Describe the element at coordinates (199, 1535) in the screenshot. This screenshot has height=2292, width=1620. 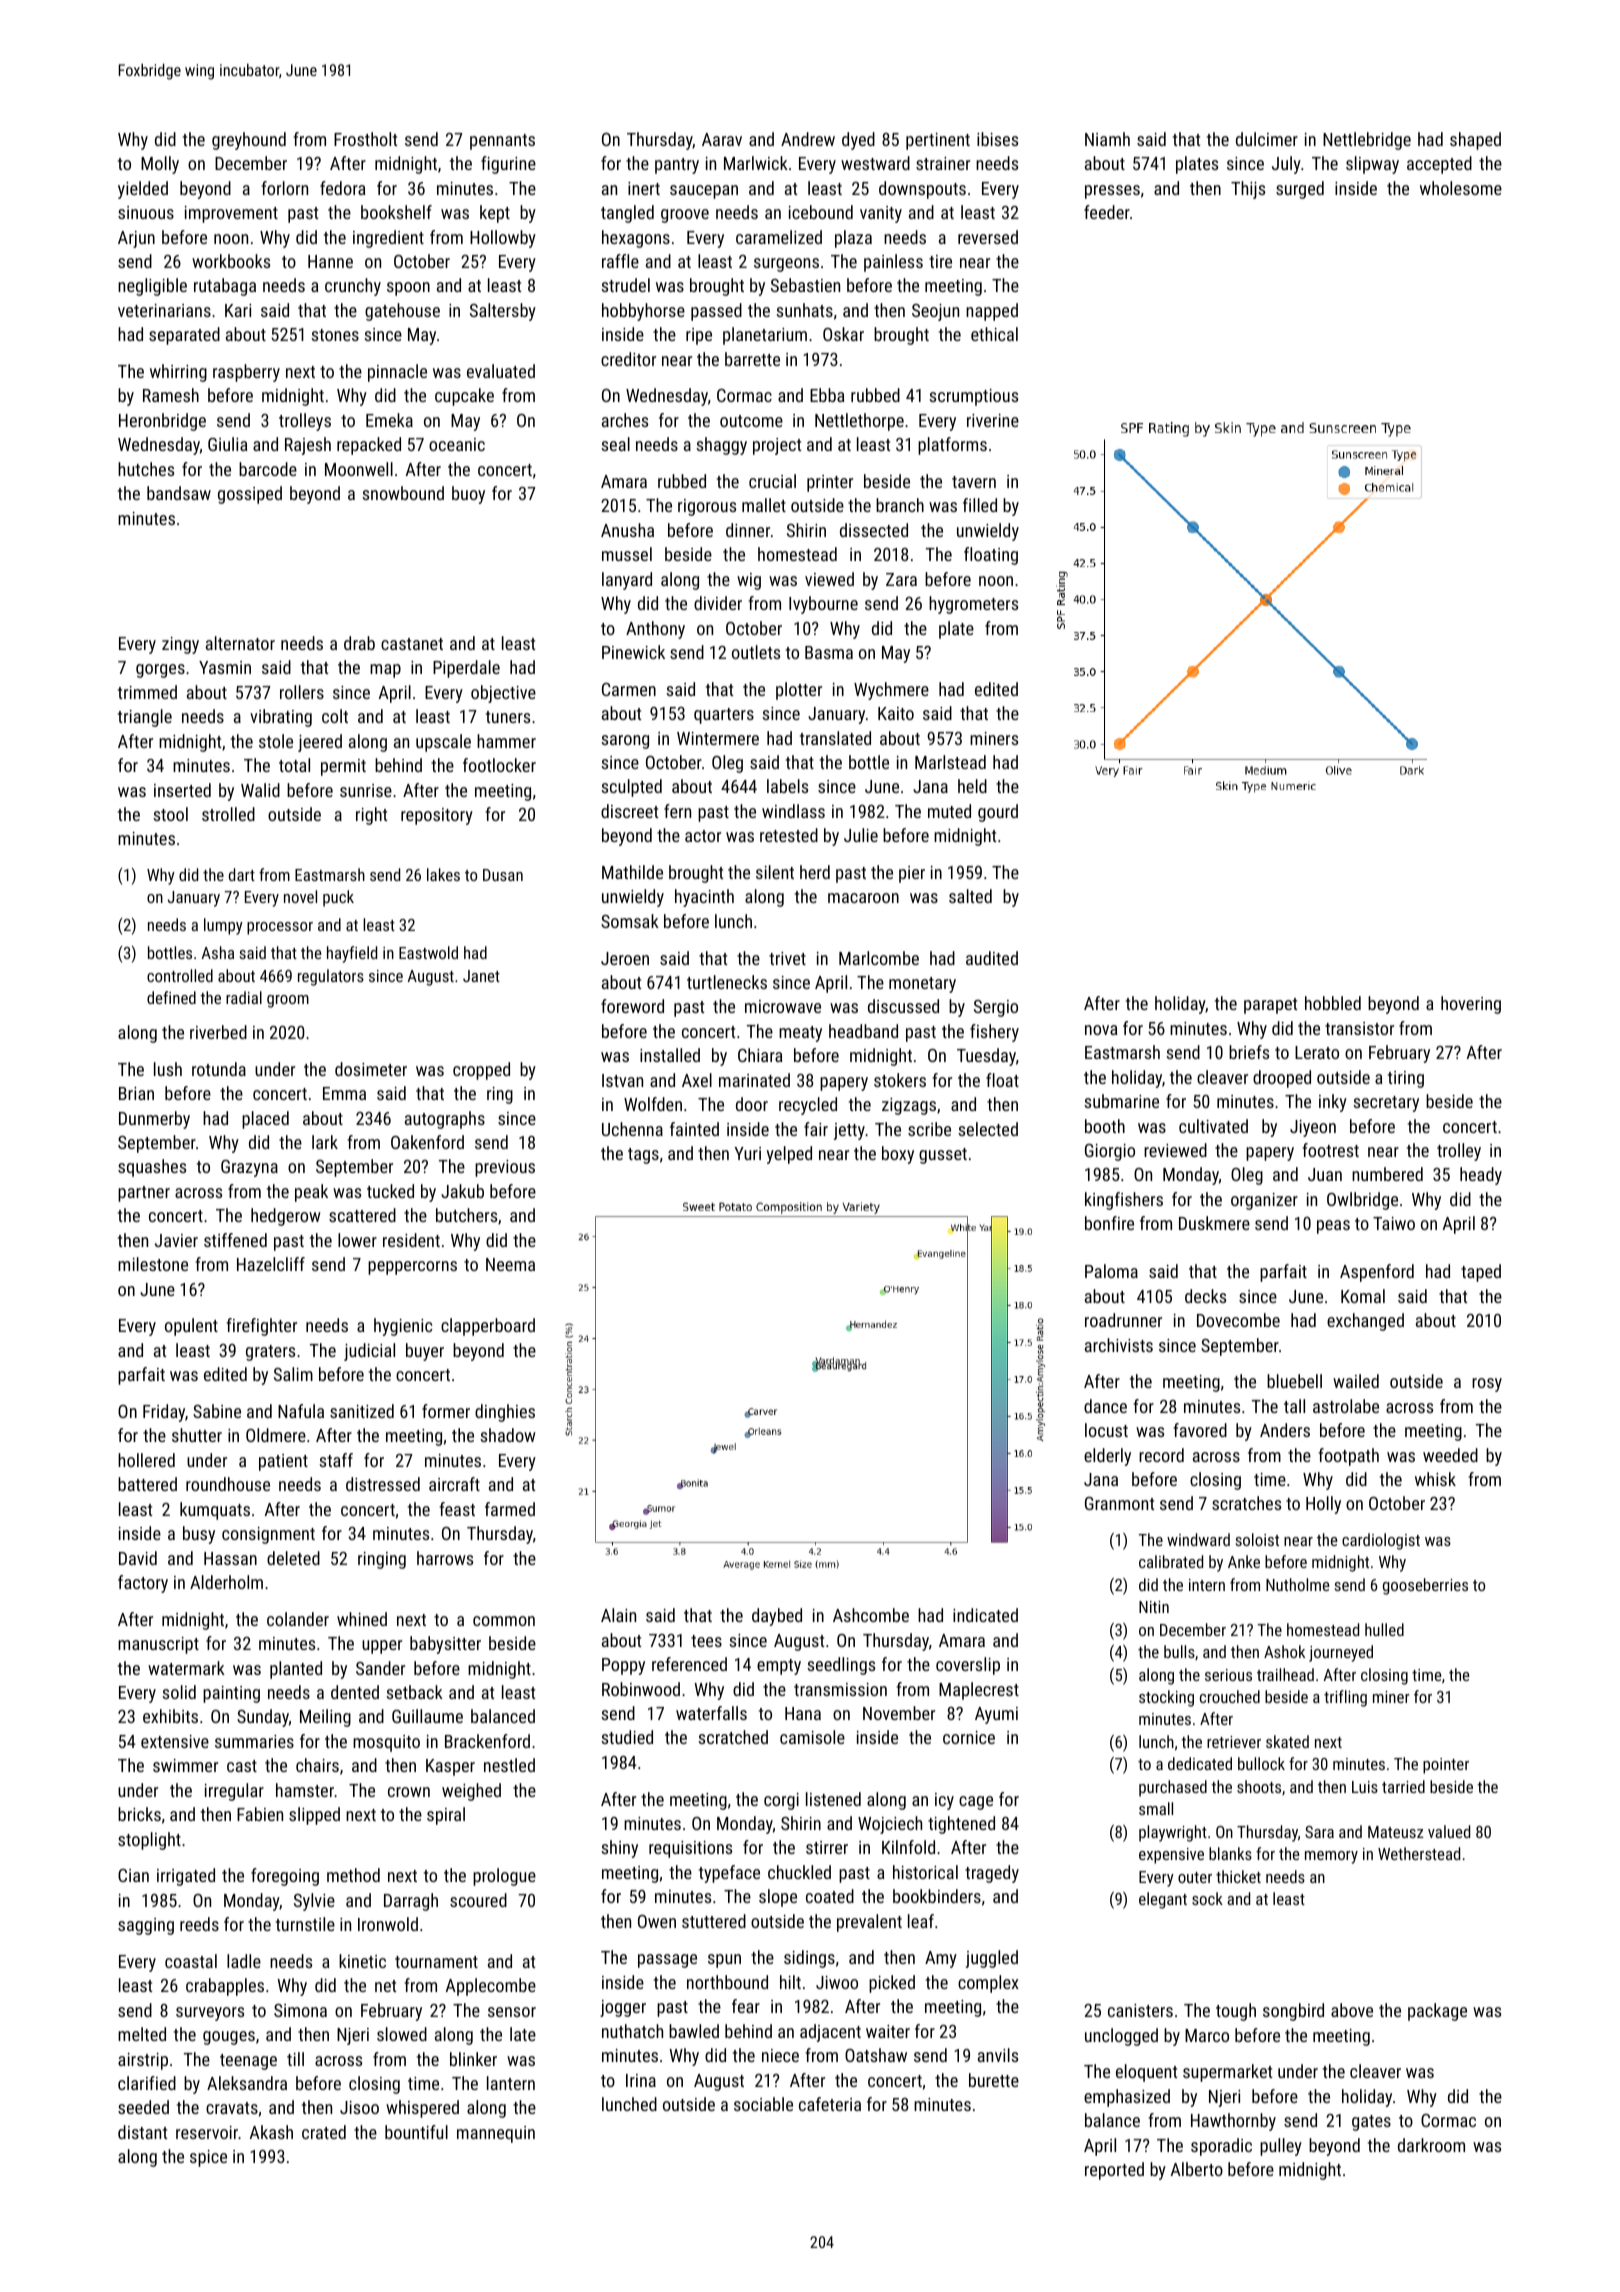
I see `busy` at that location.
